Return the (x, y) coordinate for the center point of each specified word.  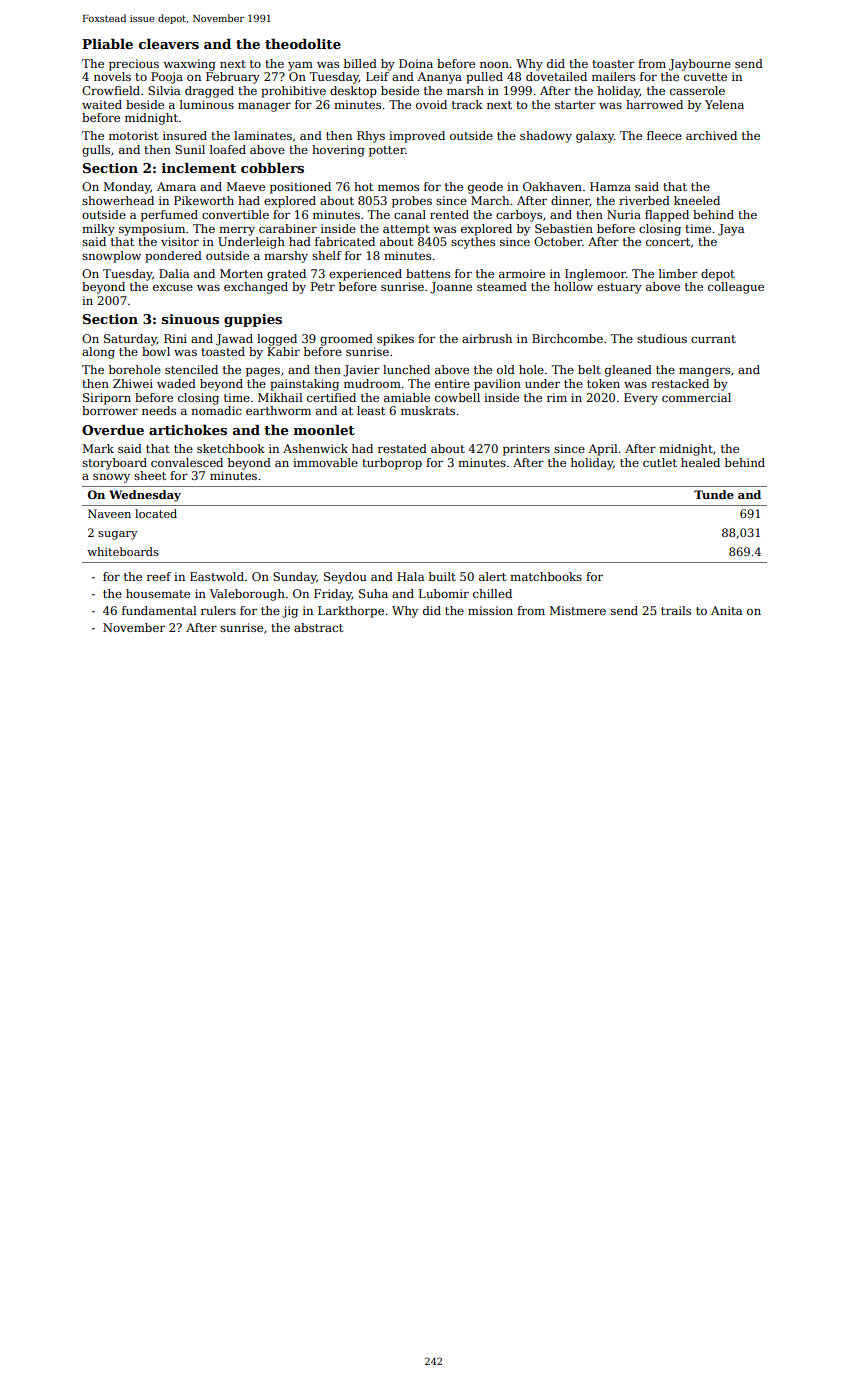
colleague (736, 288)
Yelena (724, 104)
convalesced (187, 462)
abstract (318, 627)
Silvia (164, 90)
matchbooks (546, 576)
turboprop (392, 464)
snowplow (111, 257)
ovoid (431, 104)
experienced (365, 275)
